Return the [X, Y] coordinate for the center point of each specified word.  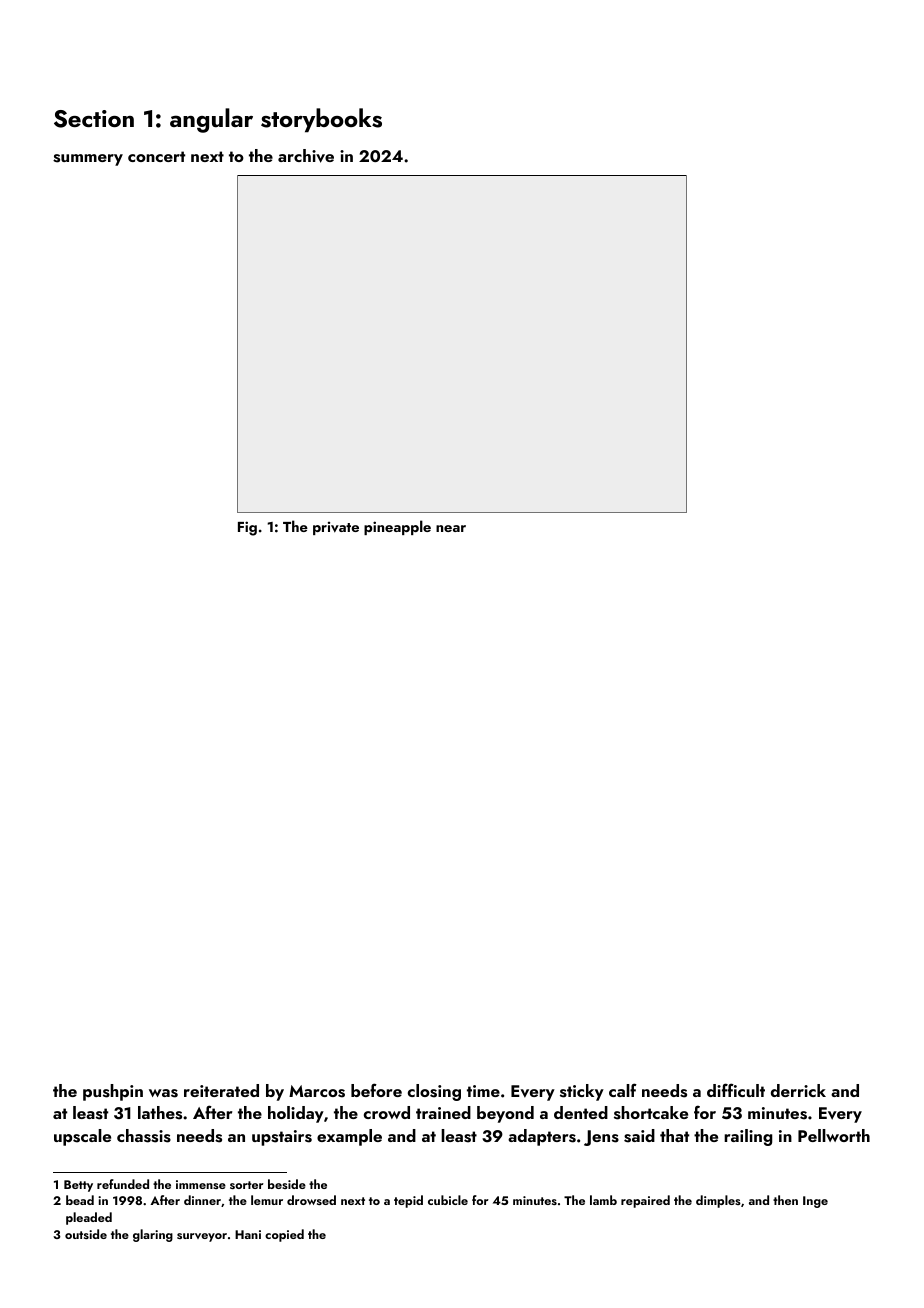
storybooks [321, 120]
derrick [798, 1090]
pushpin [113, 1092]
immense [201, 1184]
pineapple [397, 527]
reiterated [221, 1090]
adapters [542, 1137]
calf [623, 1090]
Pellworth [834, 1135]
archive [306, 156]
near [451, 528]
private [336, 528]
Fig [247, 528]
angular [211, 120]
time [483, 1091]
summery [88, 160]
